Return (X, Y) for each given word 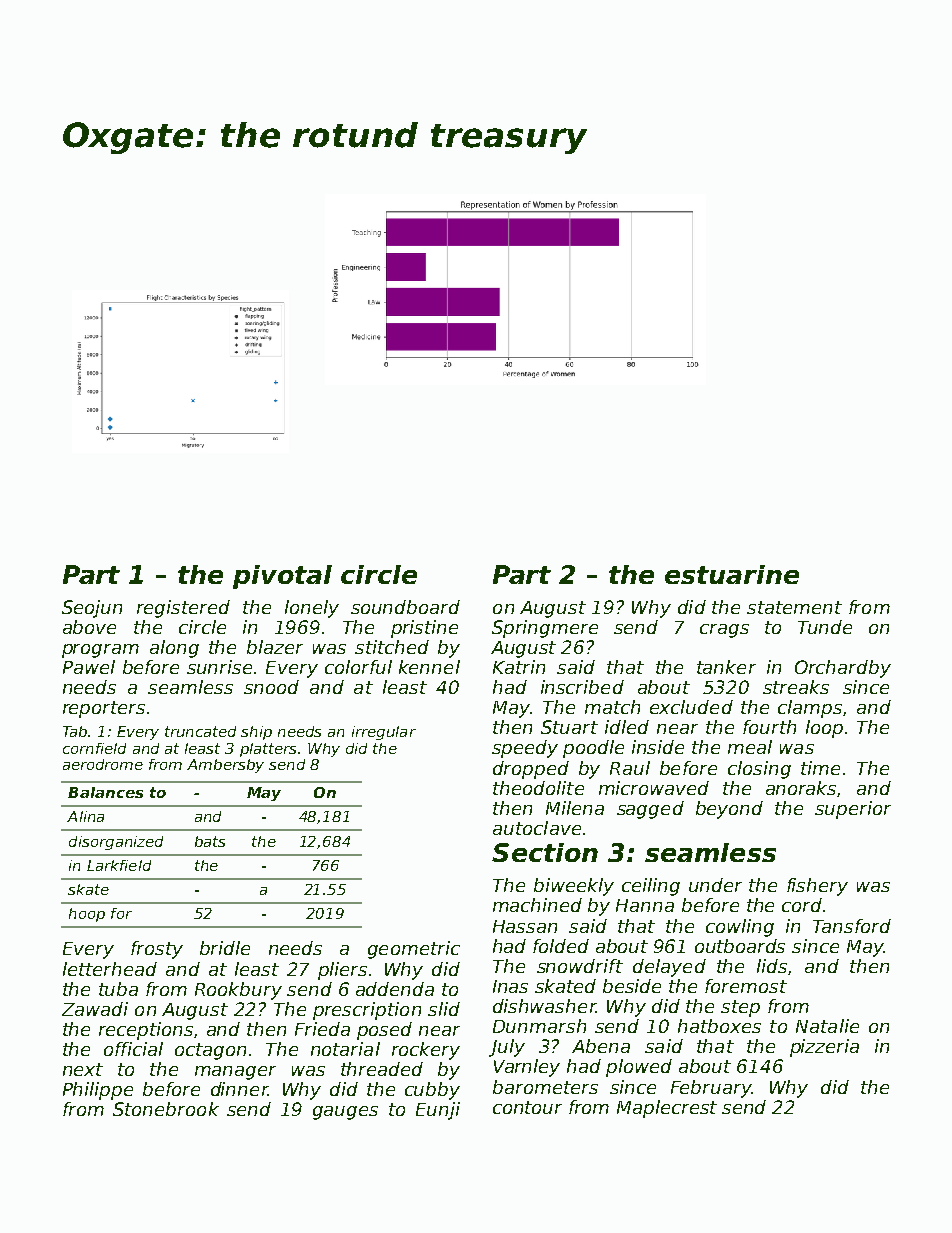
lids (772, 966)
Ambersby (225, 766)
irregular (384, 733)
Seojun (92, 609)
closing (759, 770)
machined (537, 905)
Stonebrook (166, 1109)
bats (210, 841)
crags (724, 631)
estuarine (732, 574)
